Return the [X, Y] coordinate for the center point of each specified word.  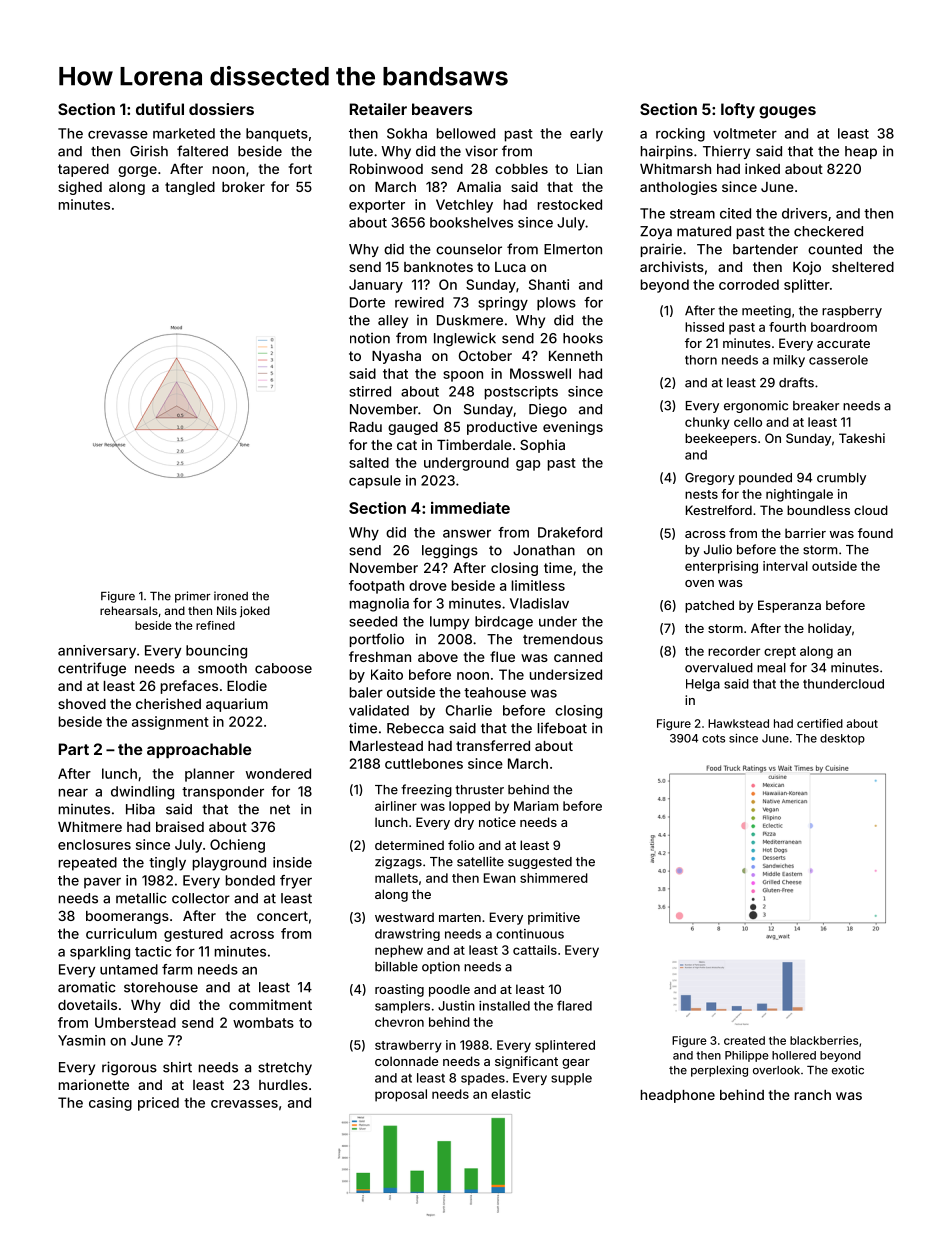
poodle [449, 990]
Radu [366, 427]
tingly [167, 864]
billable [396, 966]
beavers [442, 109]
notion [370, 338]
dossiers [221, 109]
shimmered [554, 878]
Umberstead [135, 1022]
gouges [787, 112]
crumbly [841, 479]
